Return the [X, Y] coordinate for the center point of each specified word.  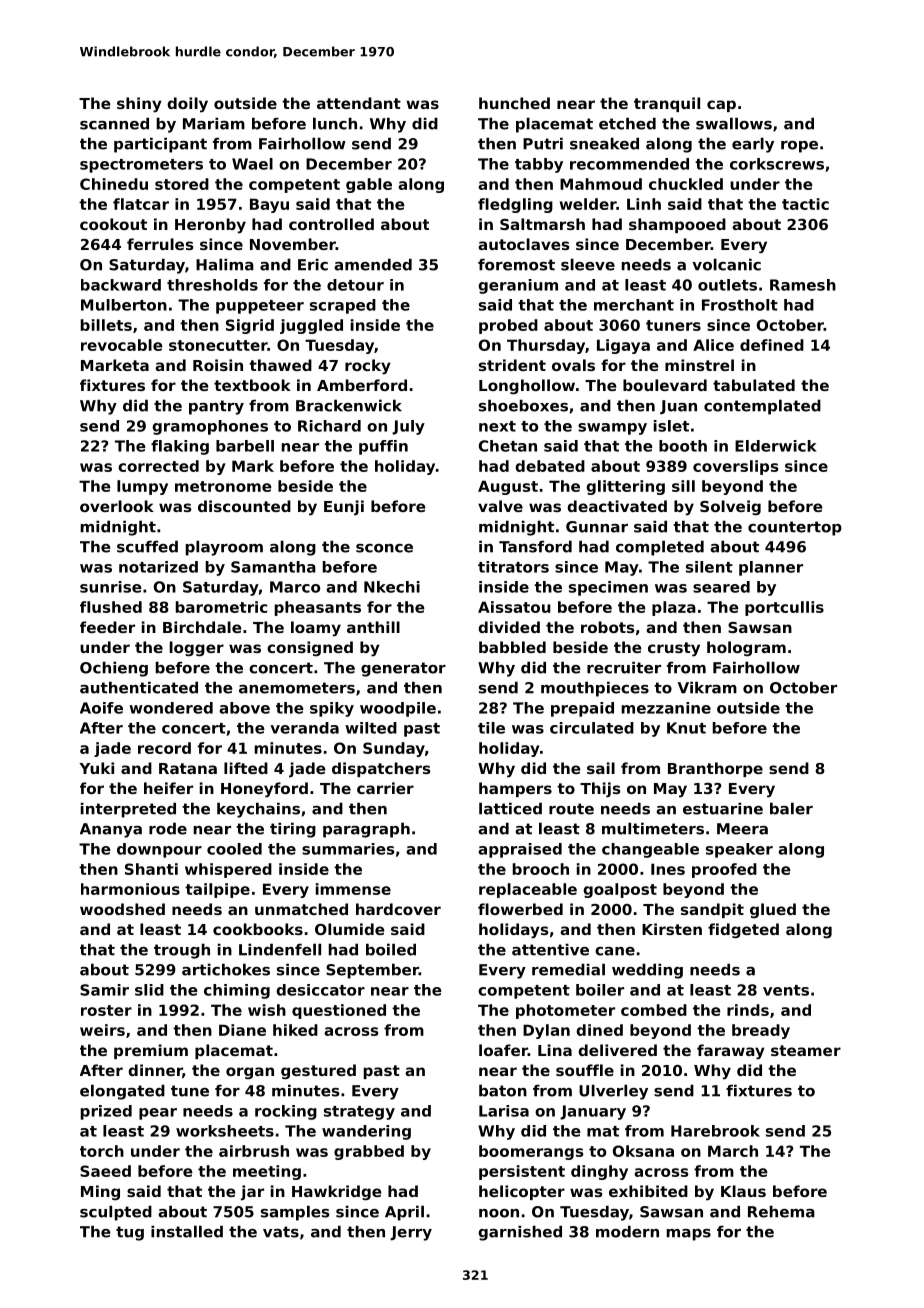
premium [151, 1051]
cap [721, 106]
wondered [171, 708]
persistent [522, 1172]
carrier [385, 788]
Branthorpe [715, 769]
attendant [359, 103]
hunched [514, 103]
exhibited [648, 1191]
